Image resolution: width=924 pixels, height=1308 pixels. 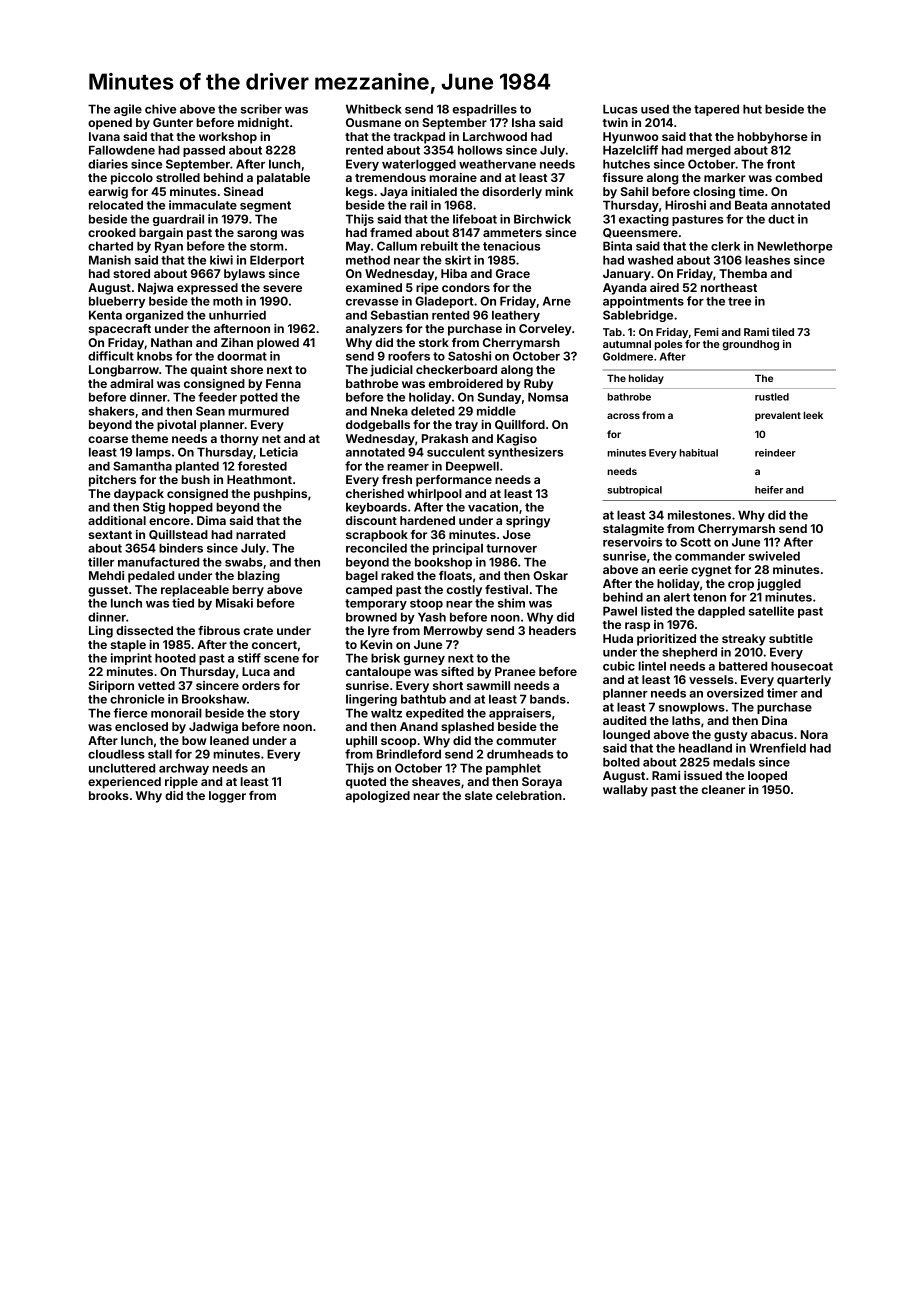 I want to click on across, so click(x=623, y=416).
